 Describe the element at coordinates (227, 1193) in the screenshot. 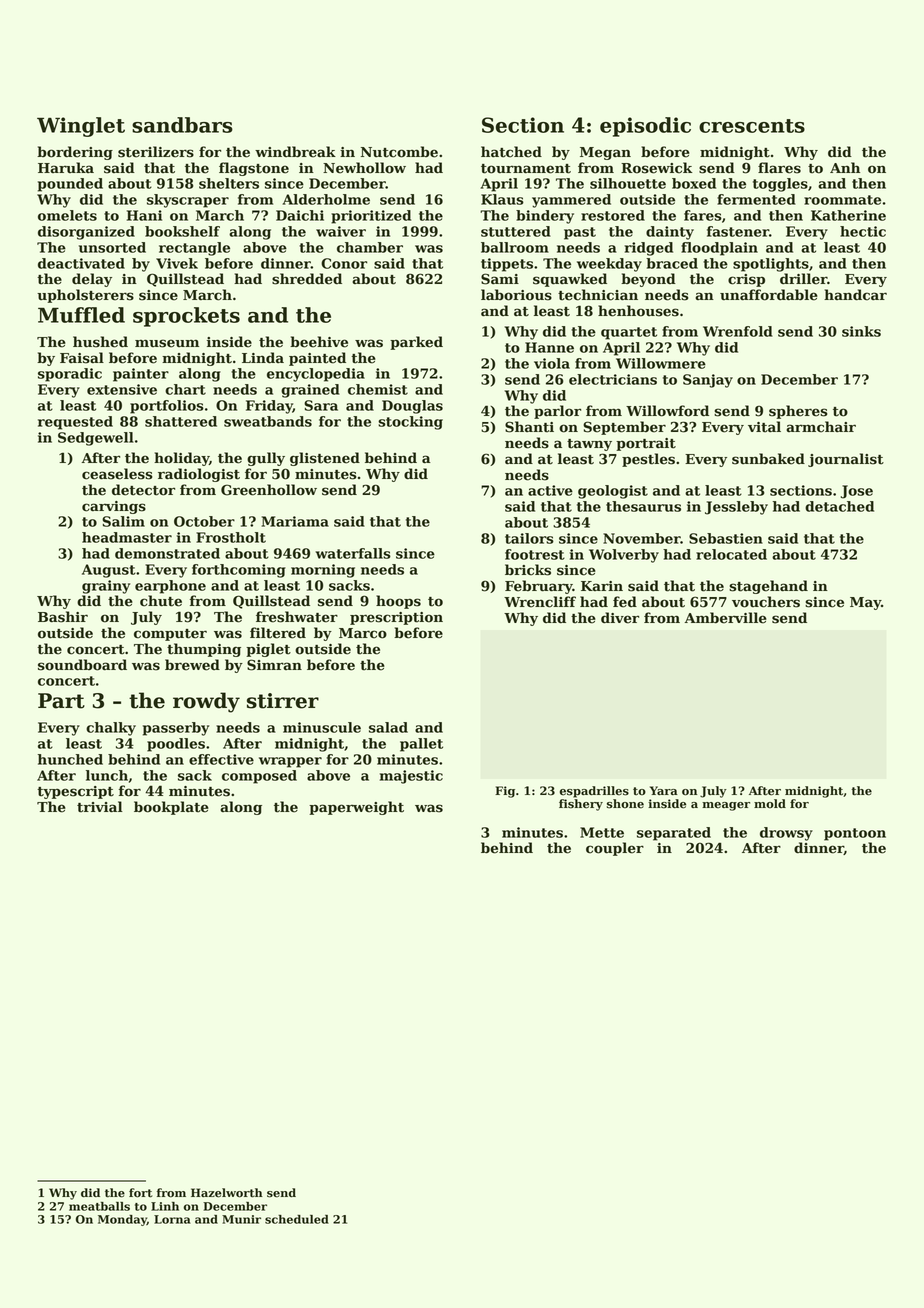

I see `Hazelworth` at that location.
